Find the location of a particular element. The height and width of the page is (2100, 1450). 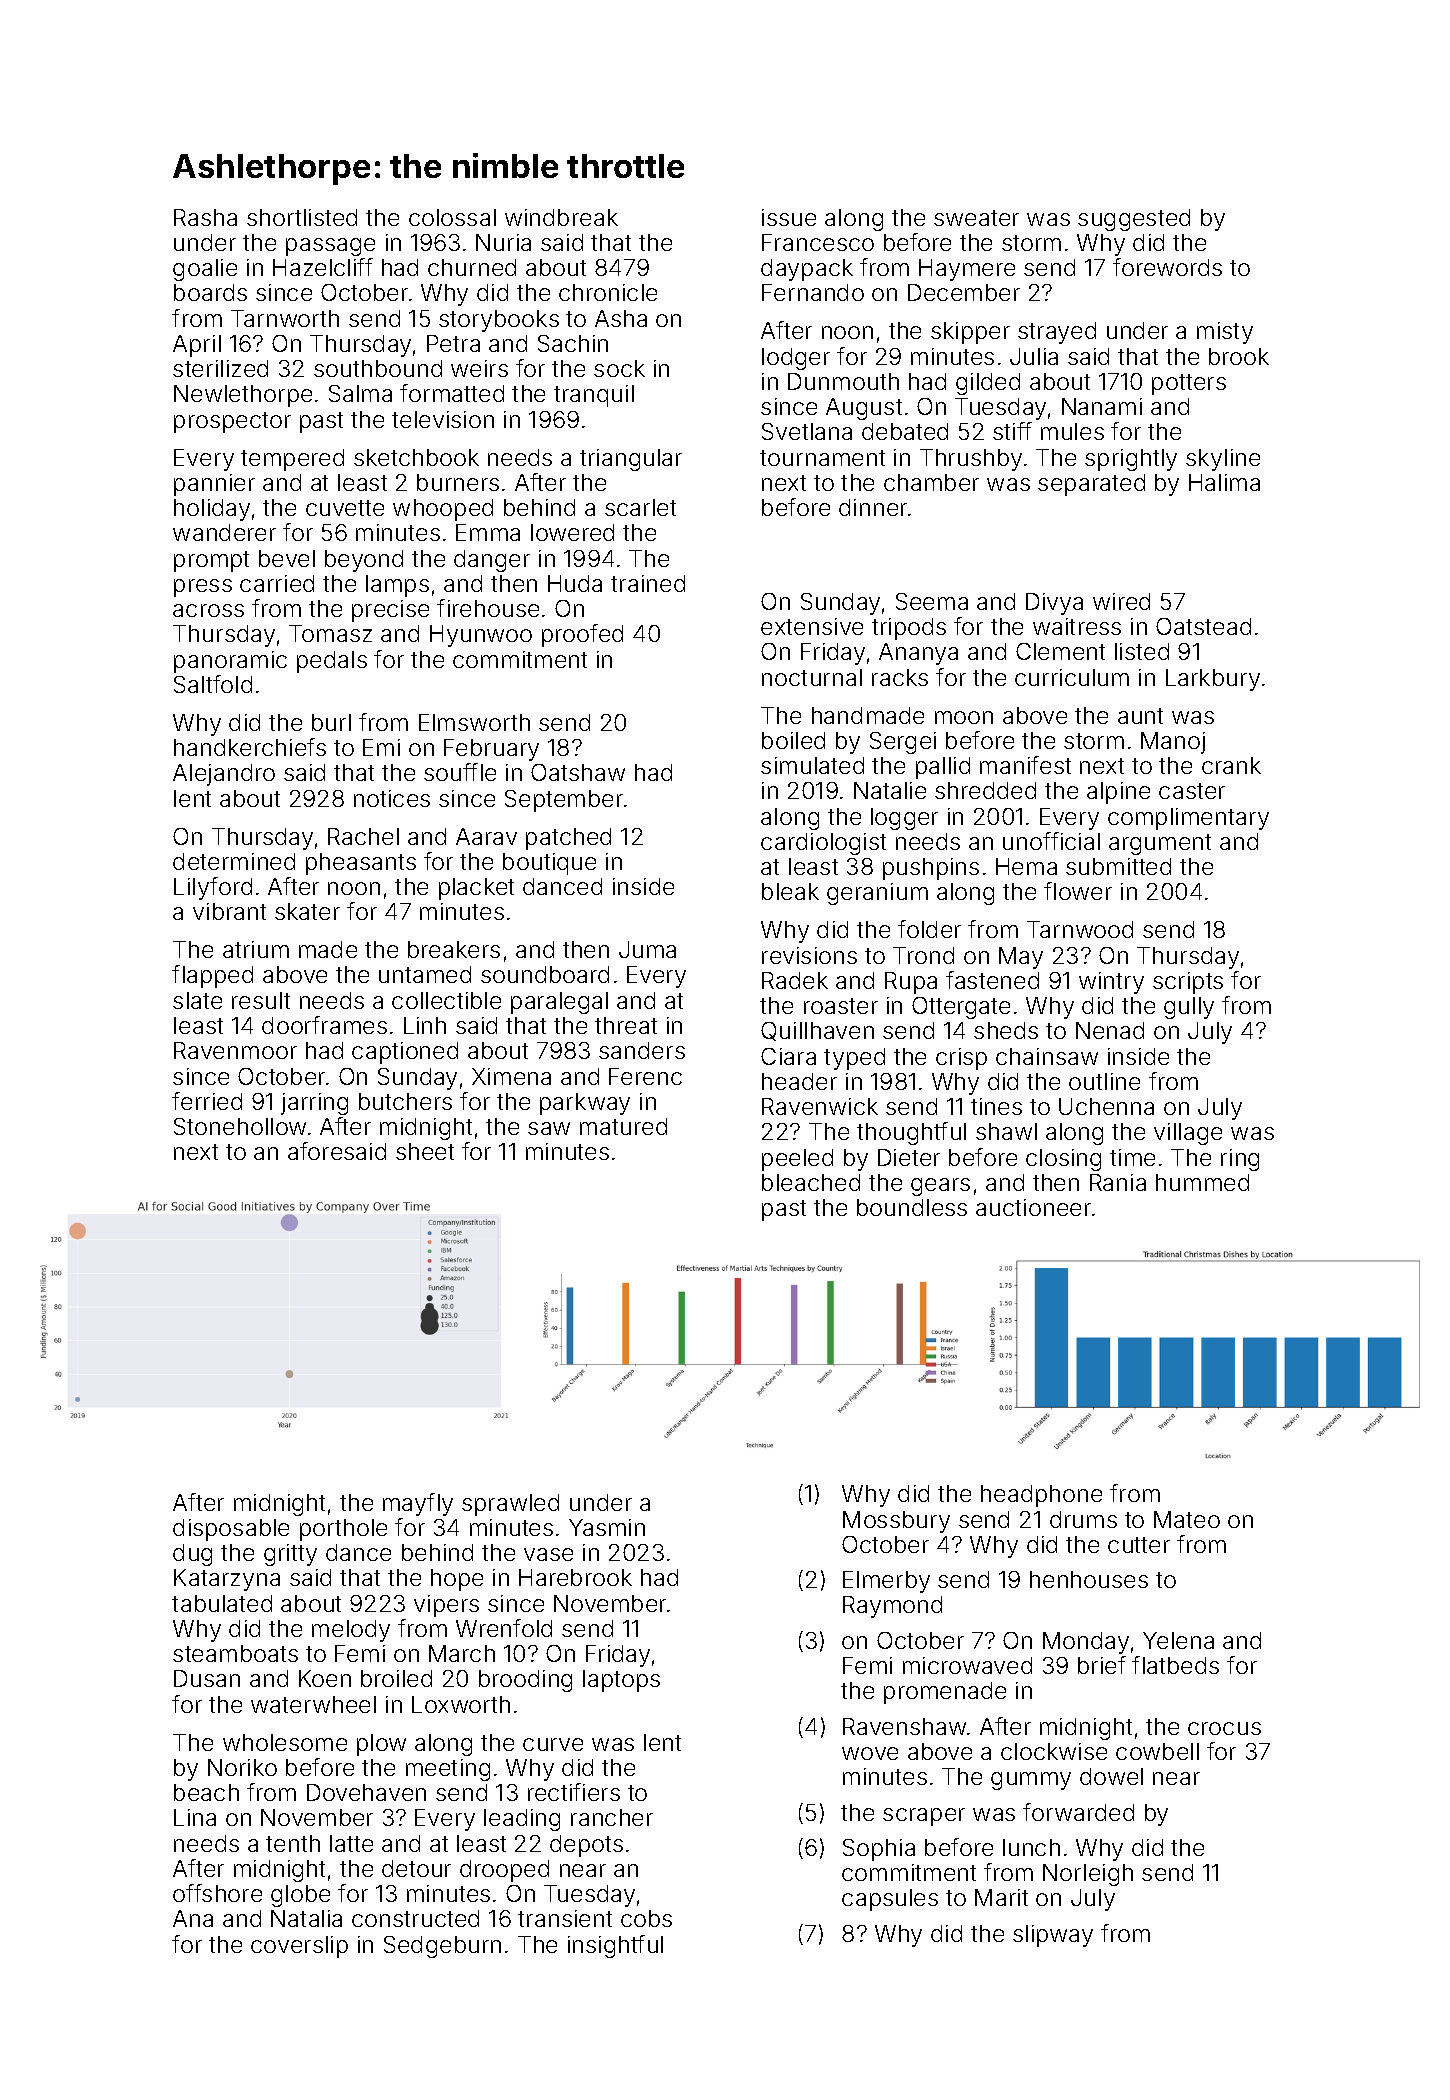

Marit is located at coordinates (1001, 1897).
